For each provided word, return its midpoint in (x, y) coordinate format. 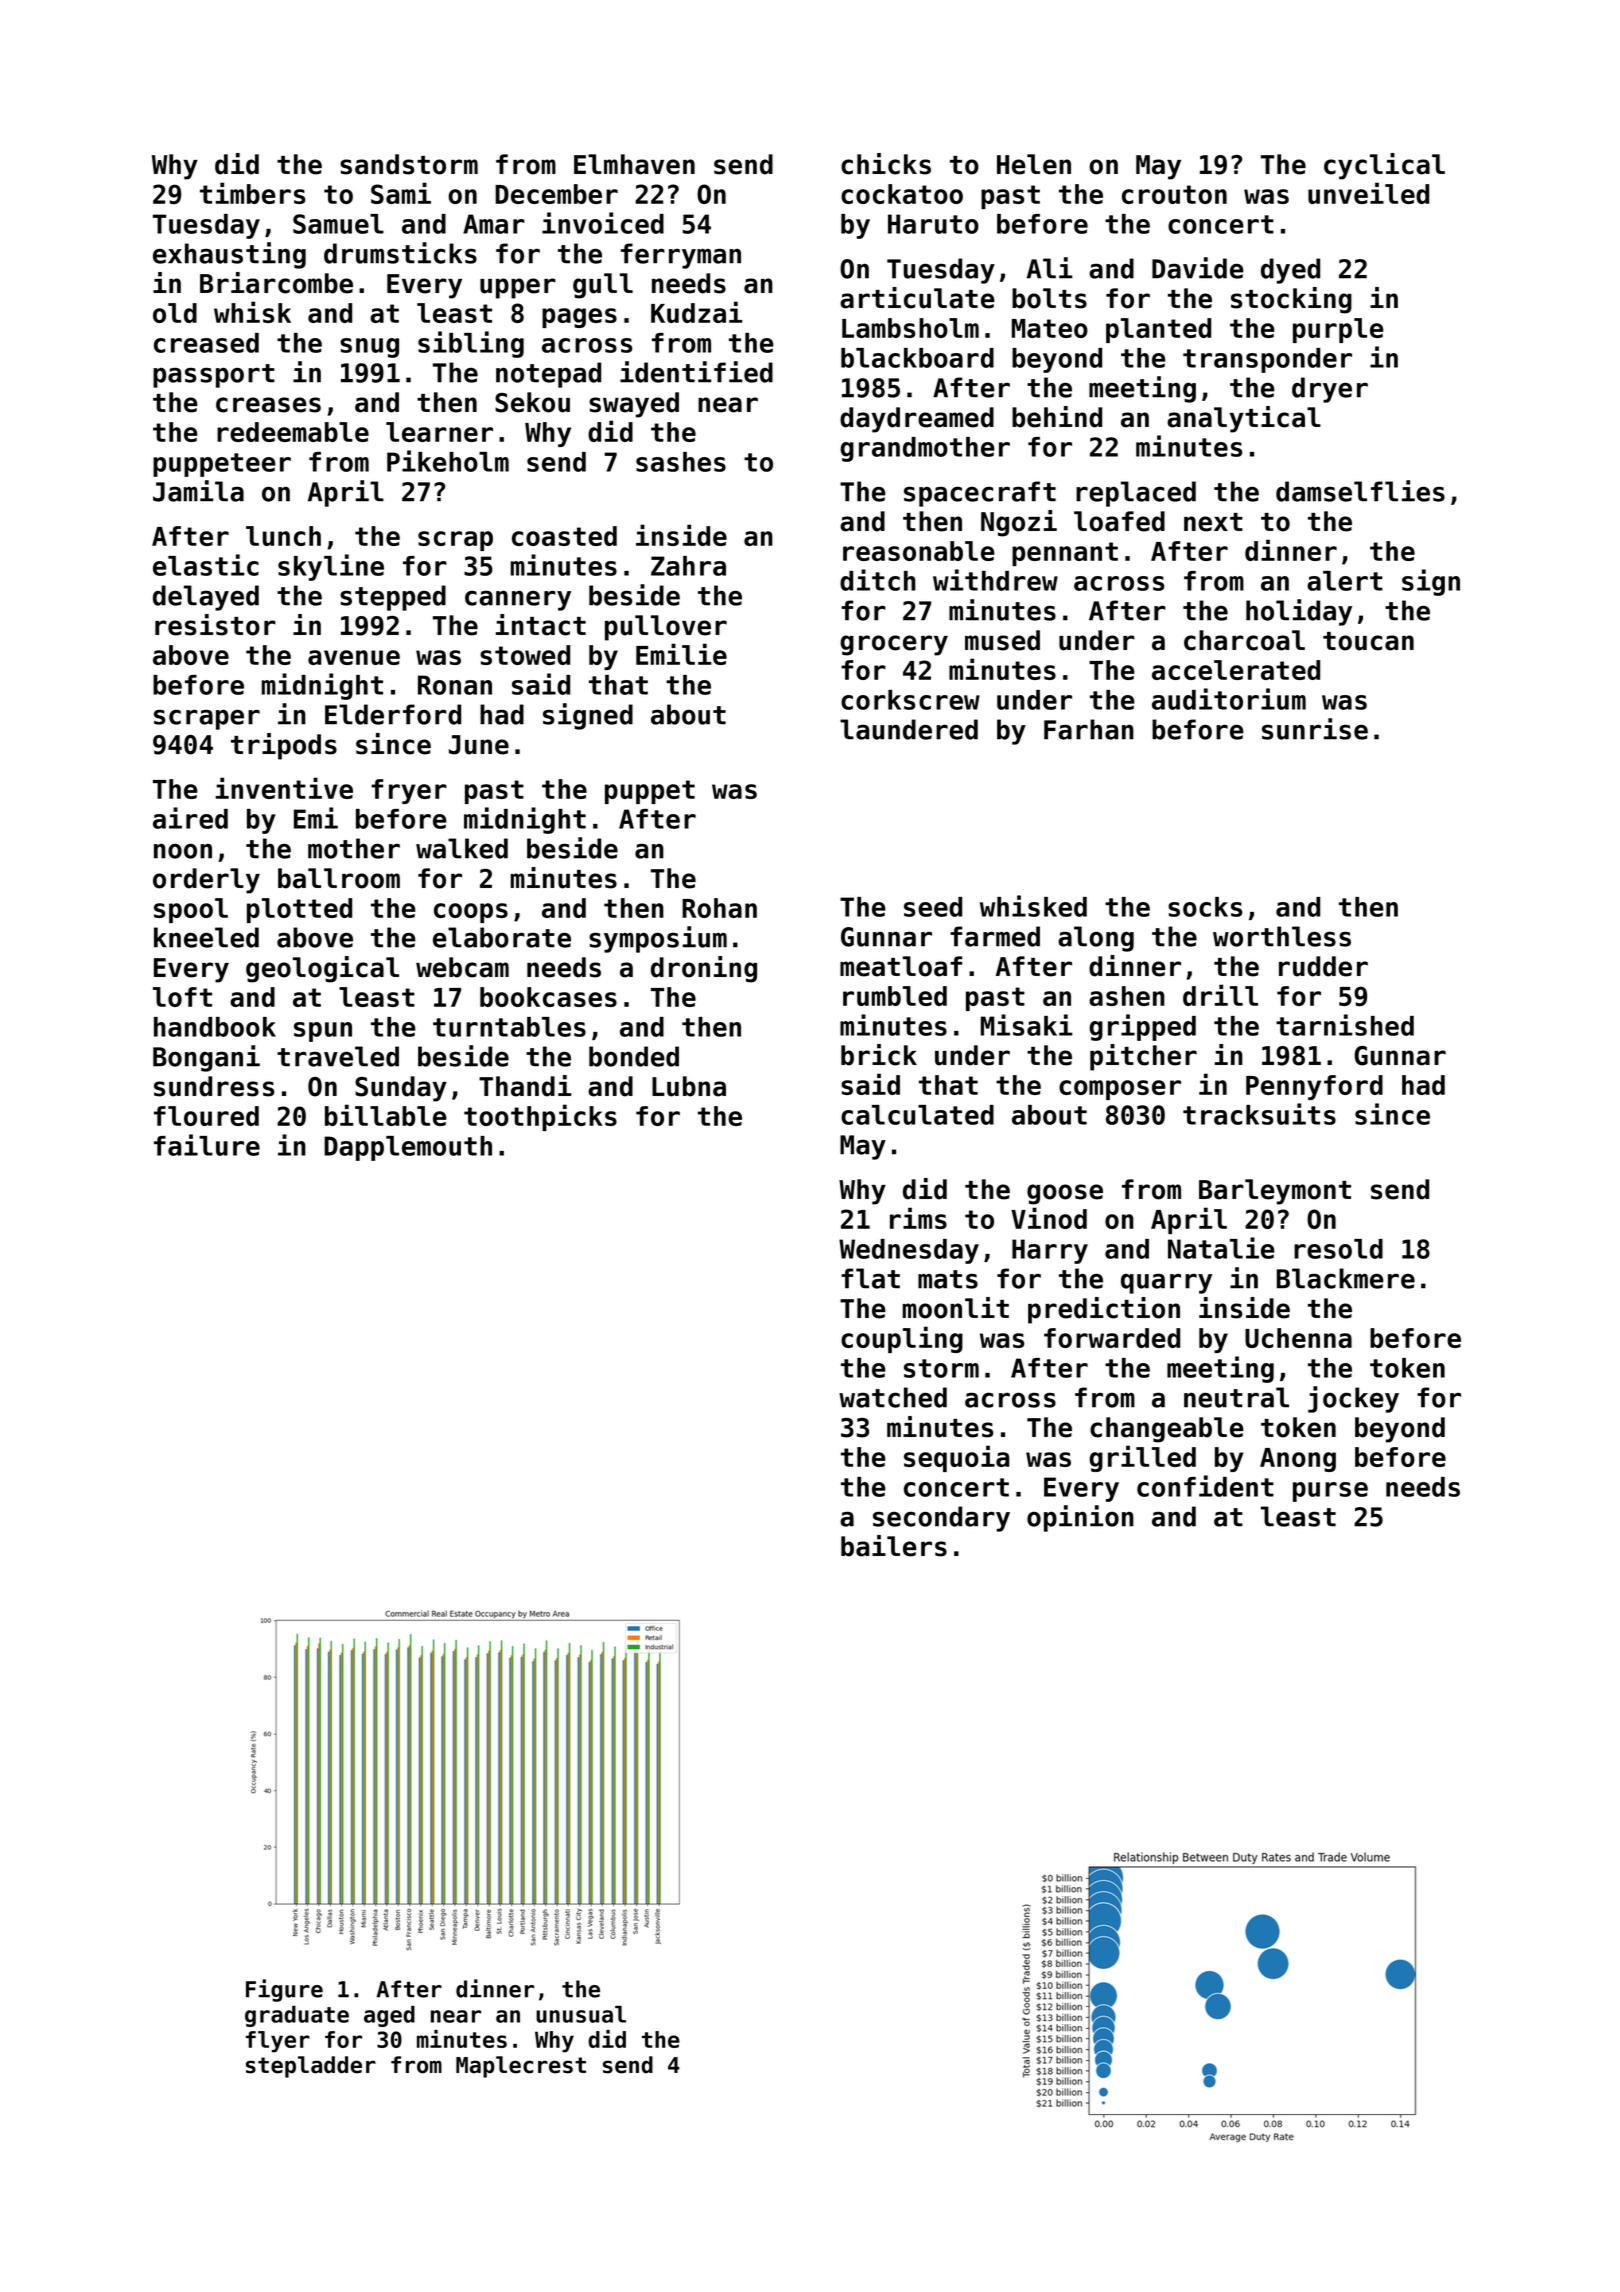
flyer (278, 2042)
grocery (894, 645)
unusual (581, 2014)
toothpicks (540, 1117)
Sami (401, 193)
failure (207, 1145)
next (1213, 522)
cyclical (1384, 166)
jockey (1353, 1399)
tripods (284, 746)
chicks (886, 164)
